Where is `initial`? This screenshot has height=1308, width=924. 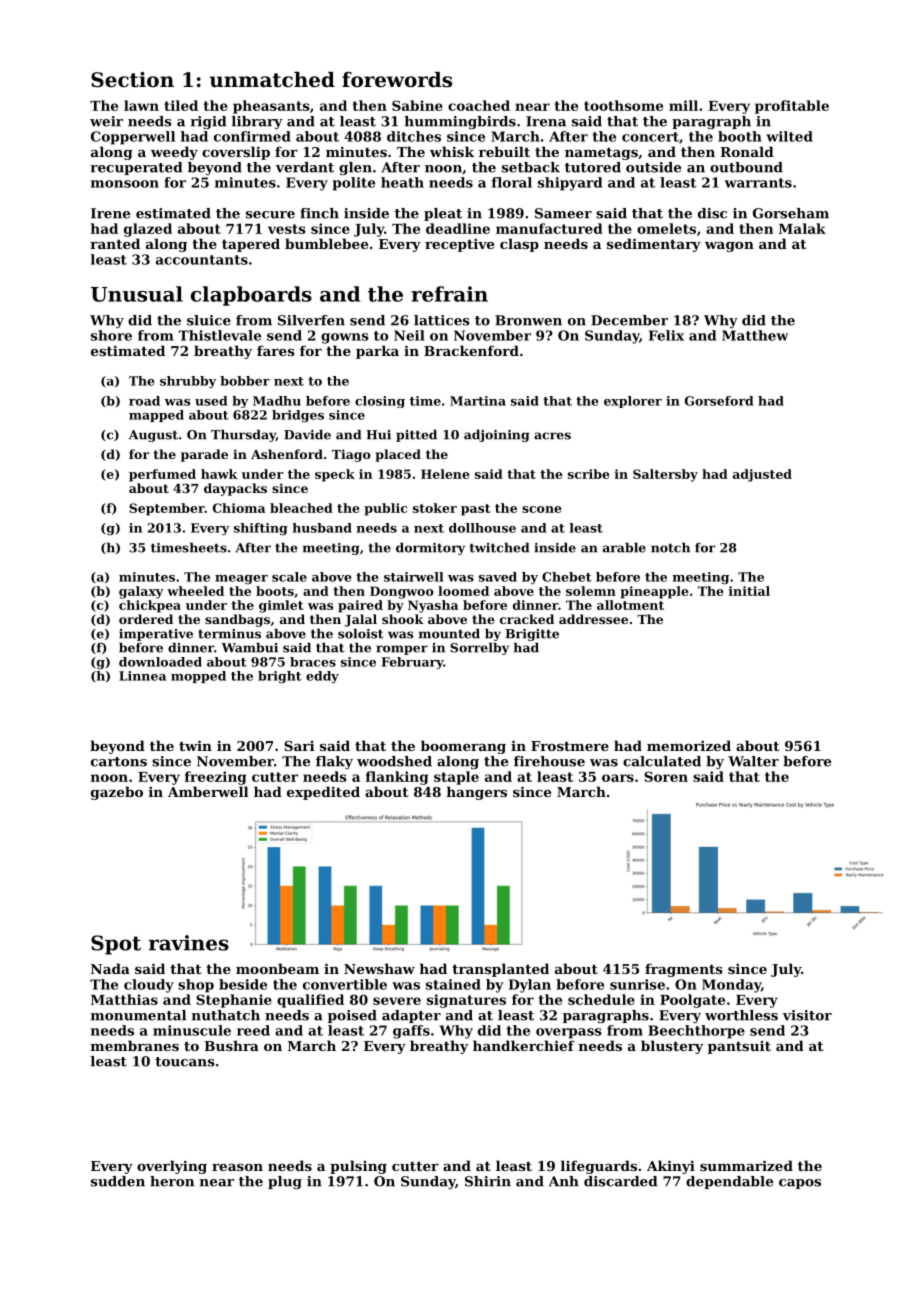 initial is located at coordinates (749, 591).
